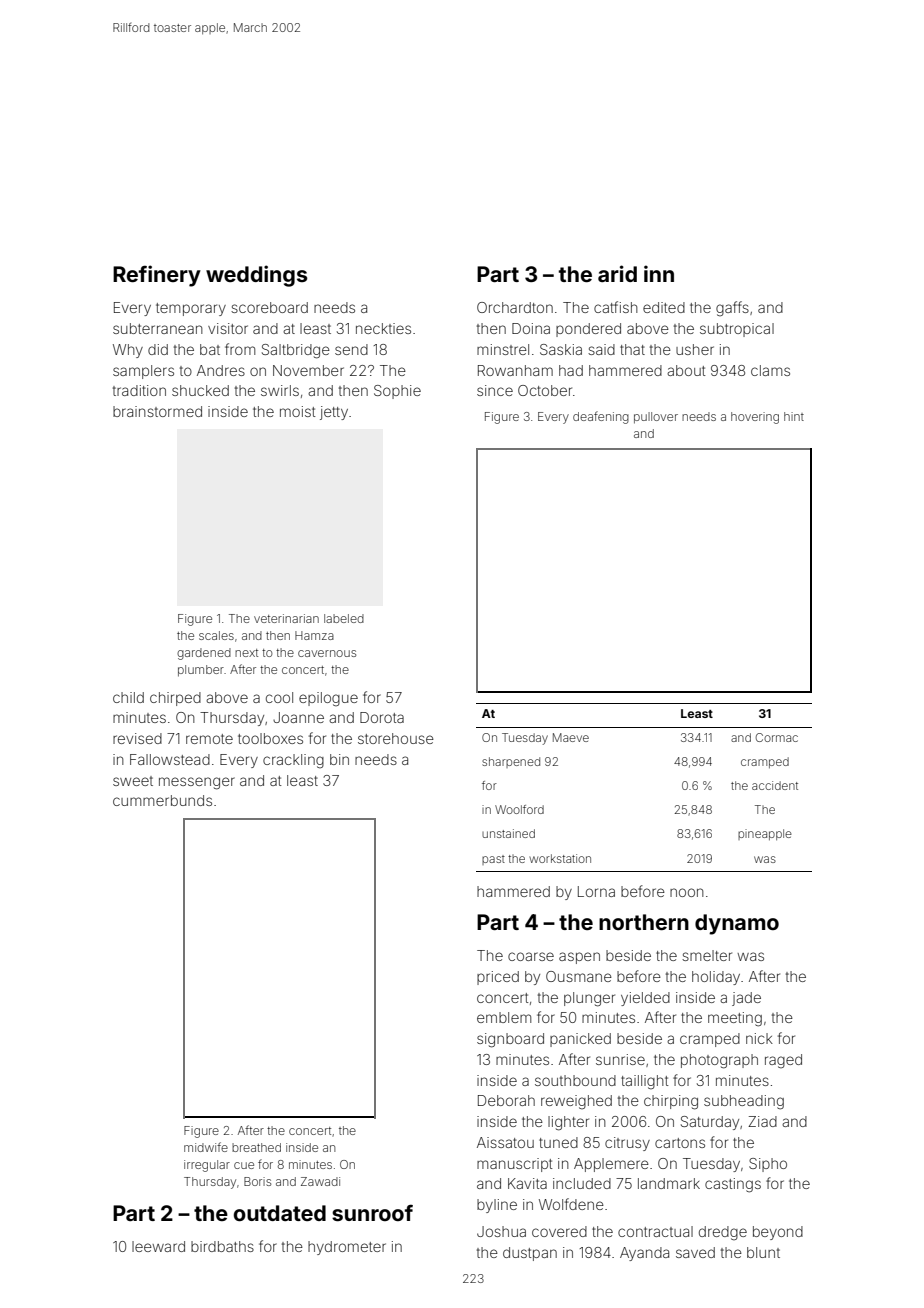 The height and width of the screenshot is (1308, 924). I want to click on labeled, so click(344, 618).
